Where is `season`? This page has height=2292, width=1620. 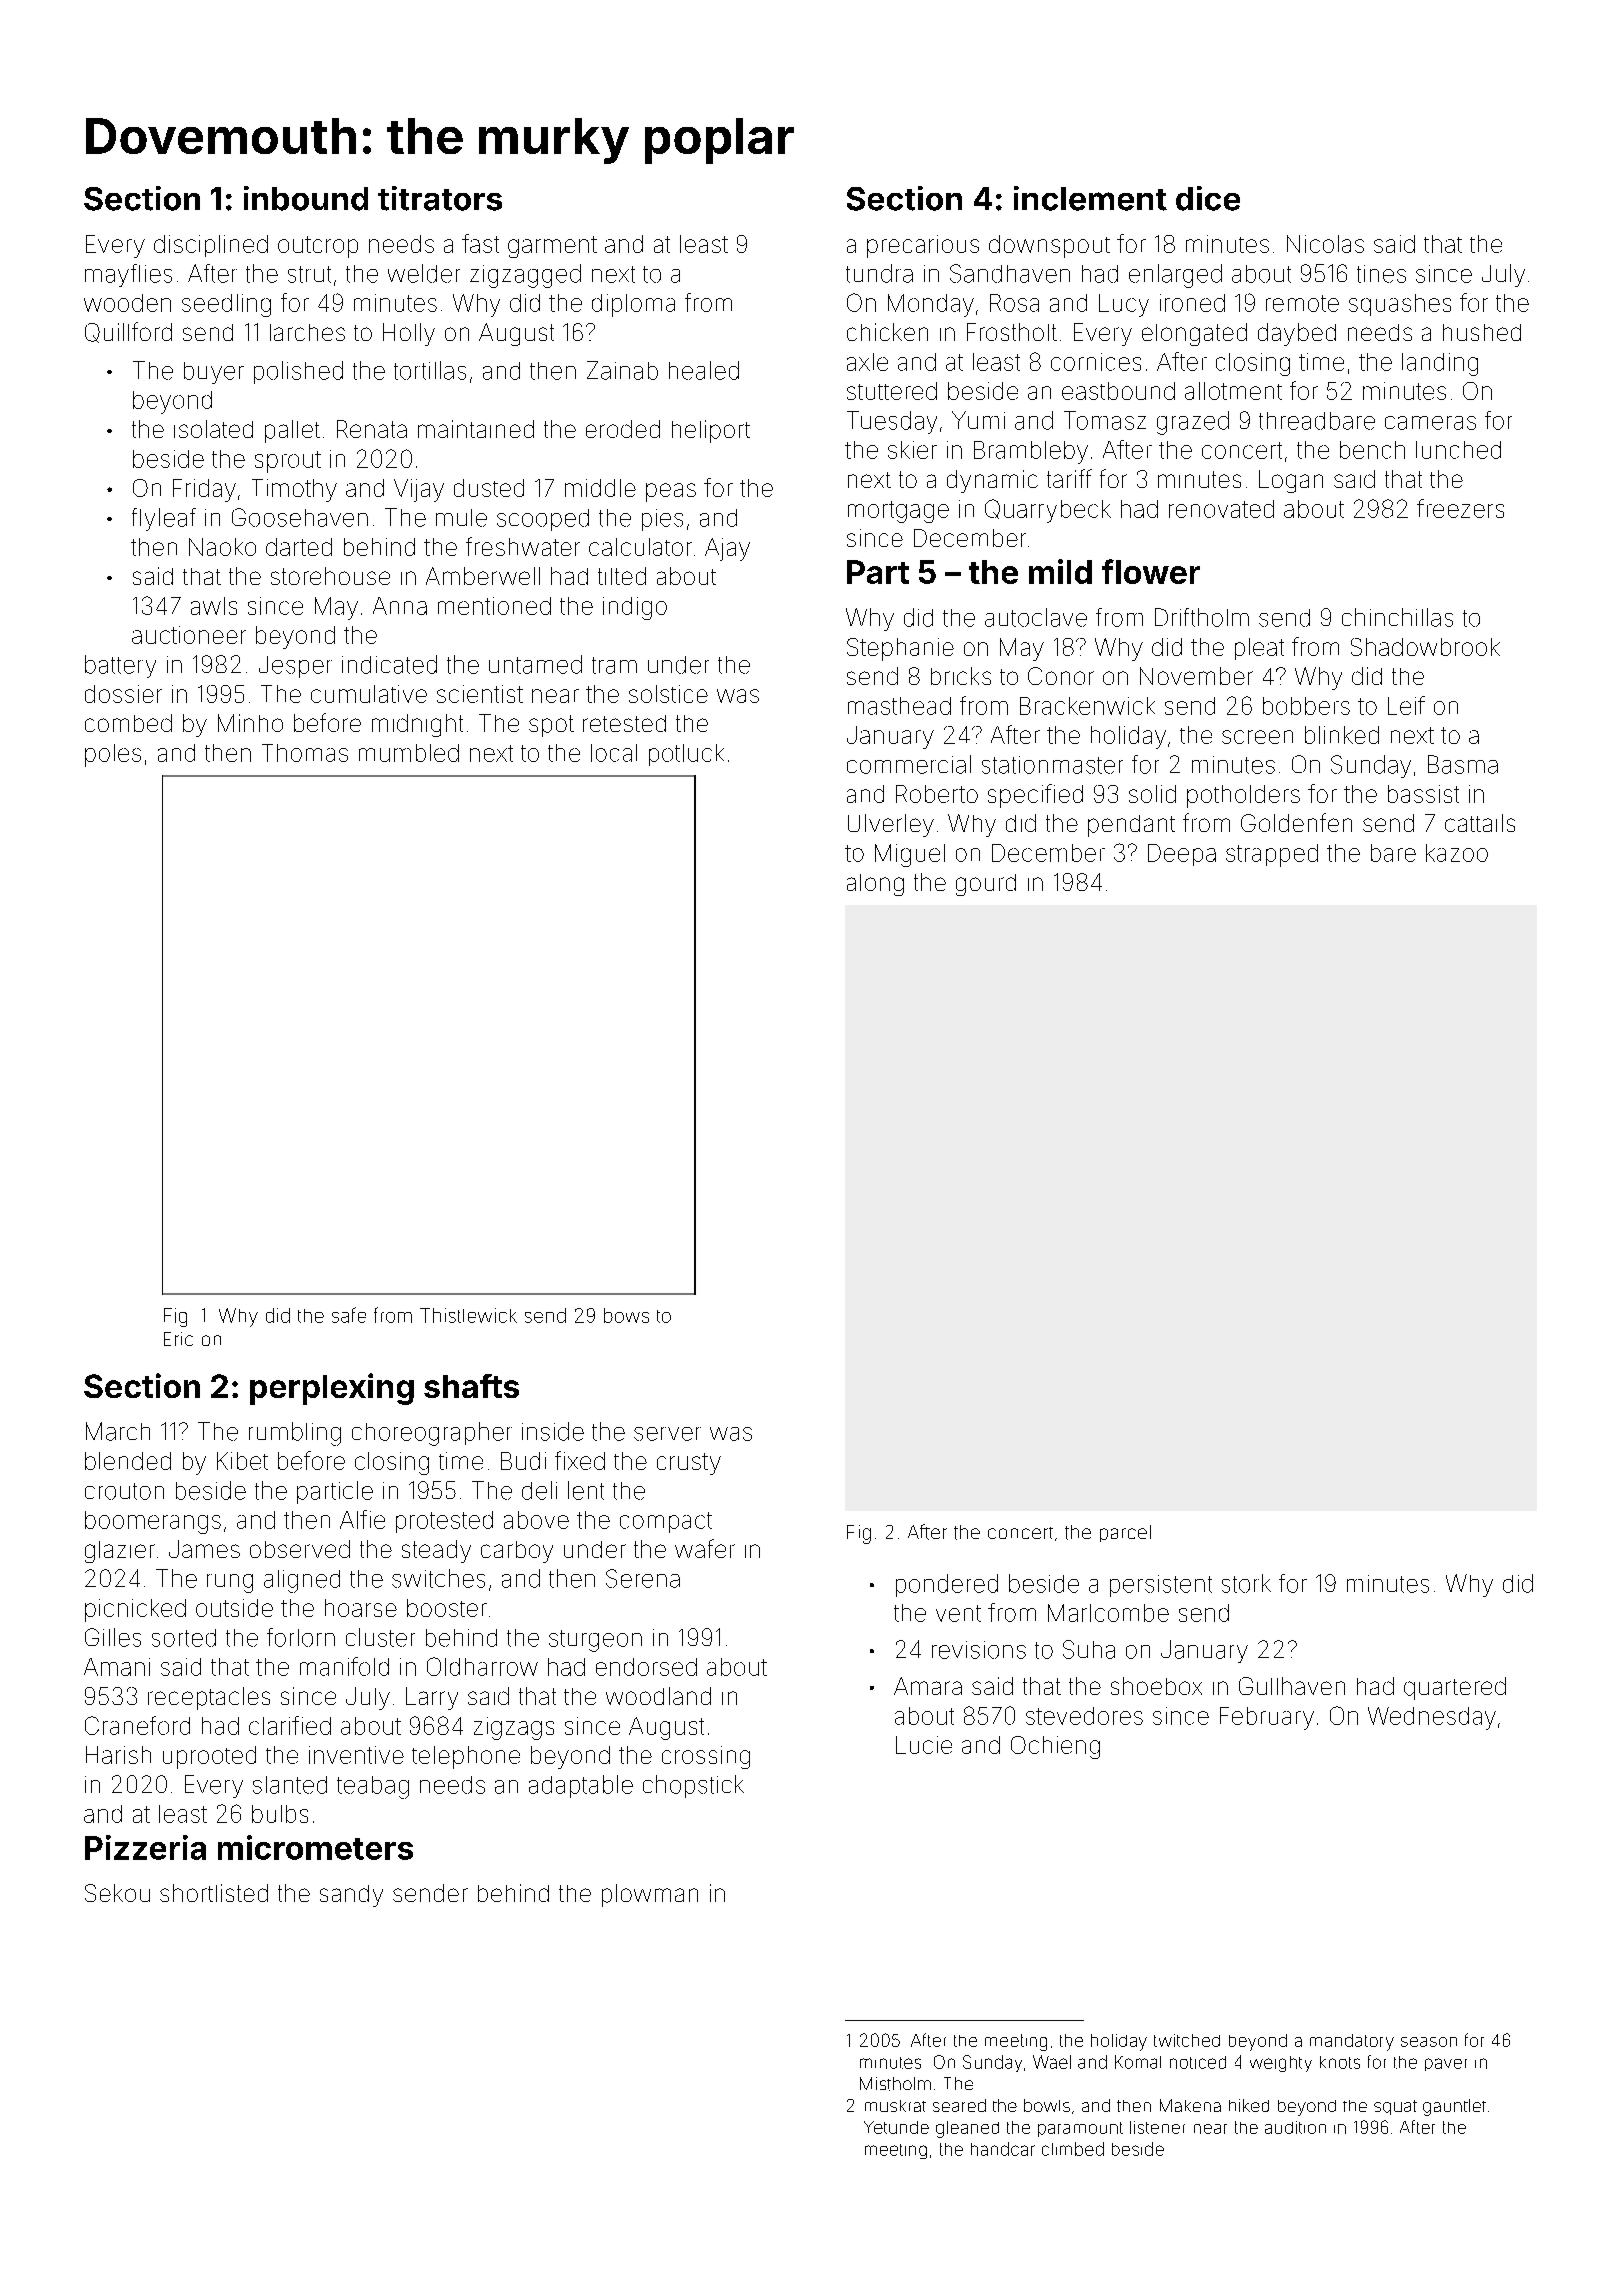 season is located at coordinates (1429, 2042).
